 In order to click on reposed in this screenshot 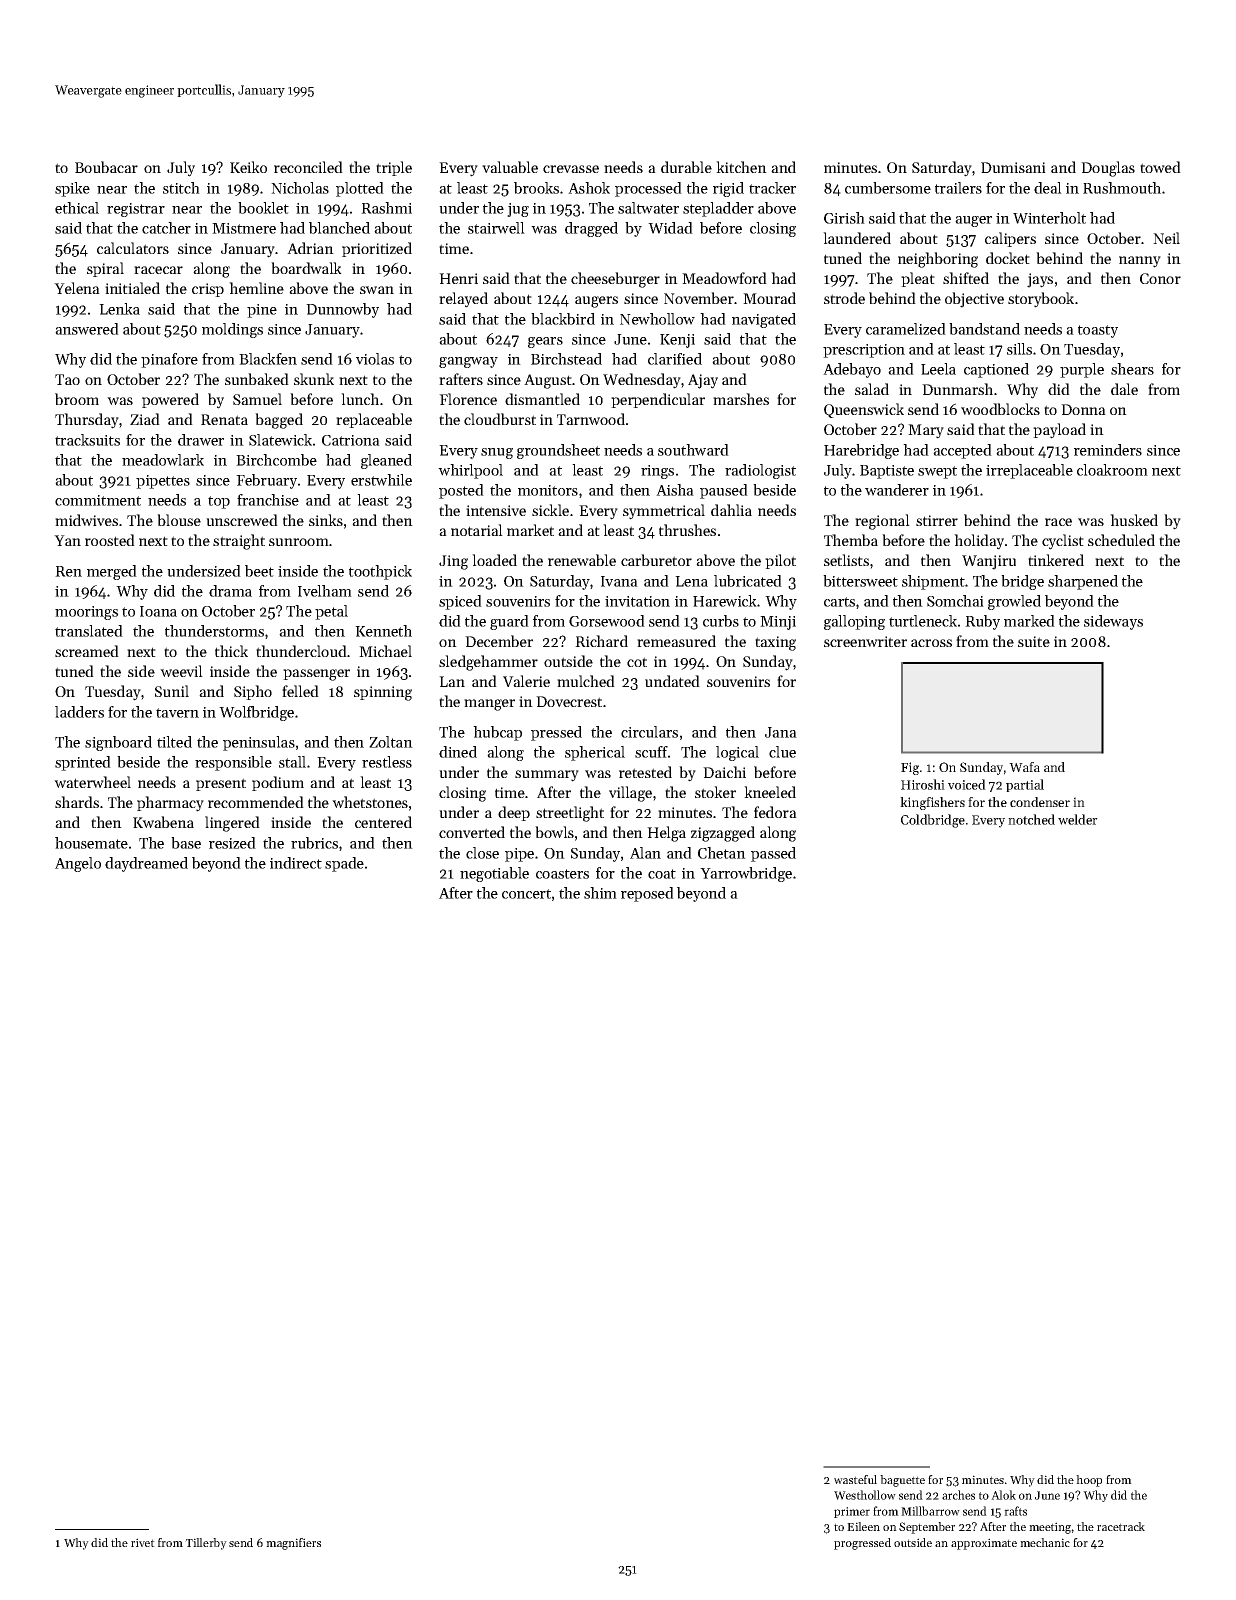, I will do `click(647, 894)`.
